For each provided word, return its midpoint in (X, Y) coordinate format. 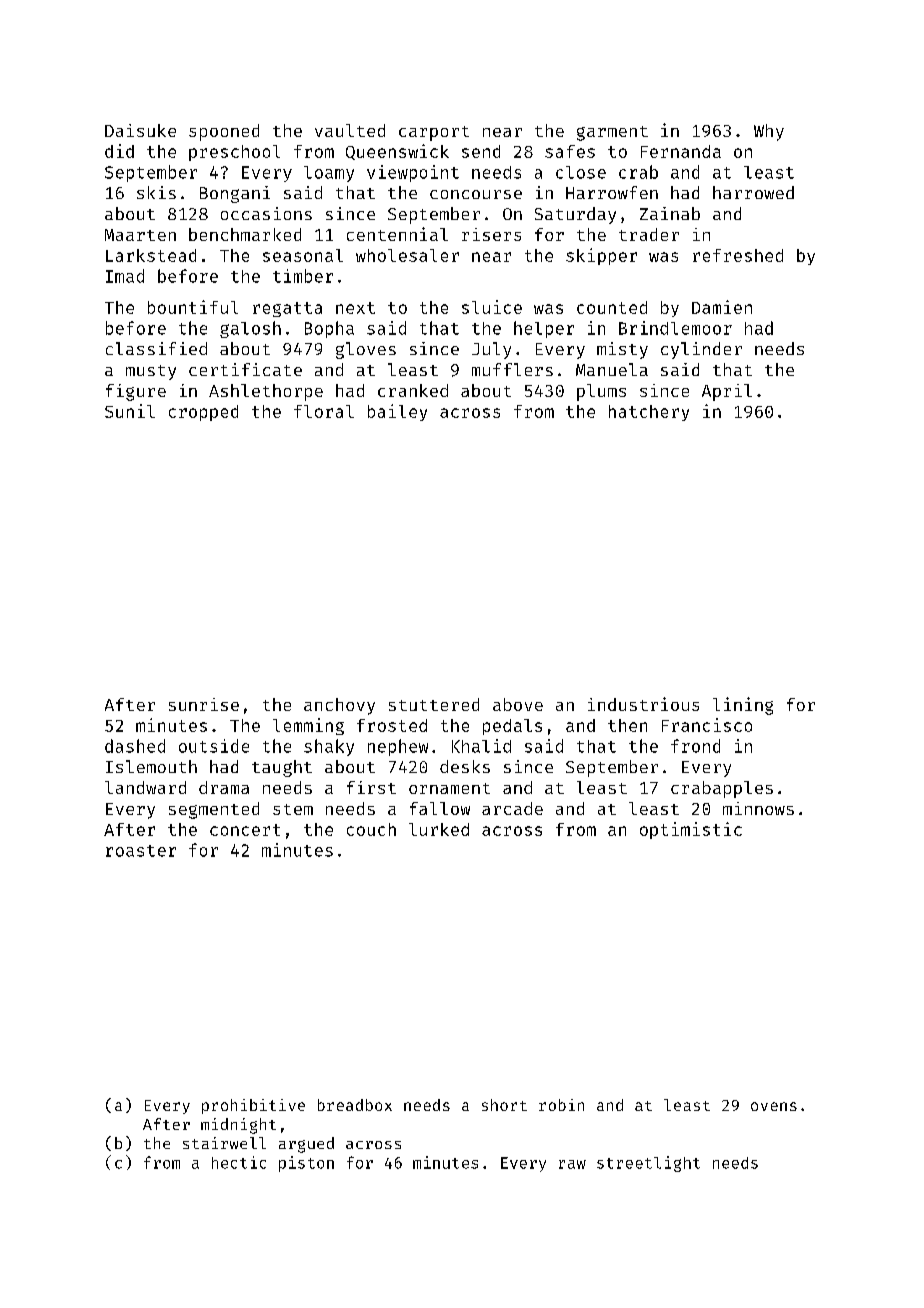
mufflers (512, 369)
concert (245, 830)
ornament (449, 788)
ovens (774, 1106)
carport (434, 133)
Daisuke (140, 130)
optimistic (691, 830)
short (504, 1105)
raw (572, 1164)
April (727, 392)
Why (769, 132)
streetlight (648, 1164)
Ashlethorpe (266, 392)
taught (282, 768)
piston (306, 1164)
